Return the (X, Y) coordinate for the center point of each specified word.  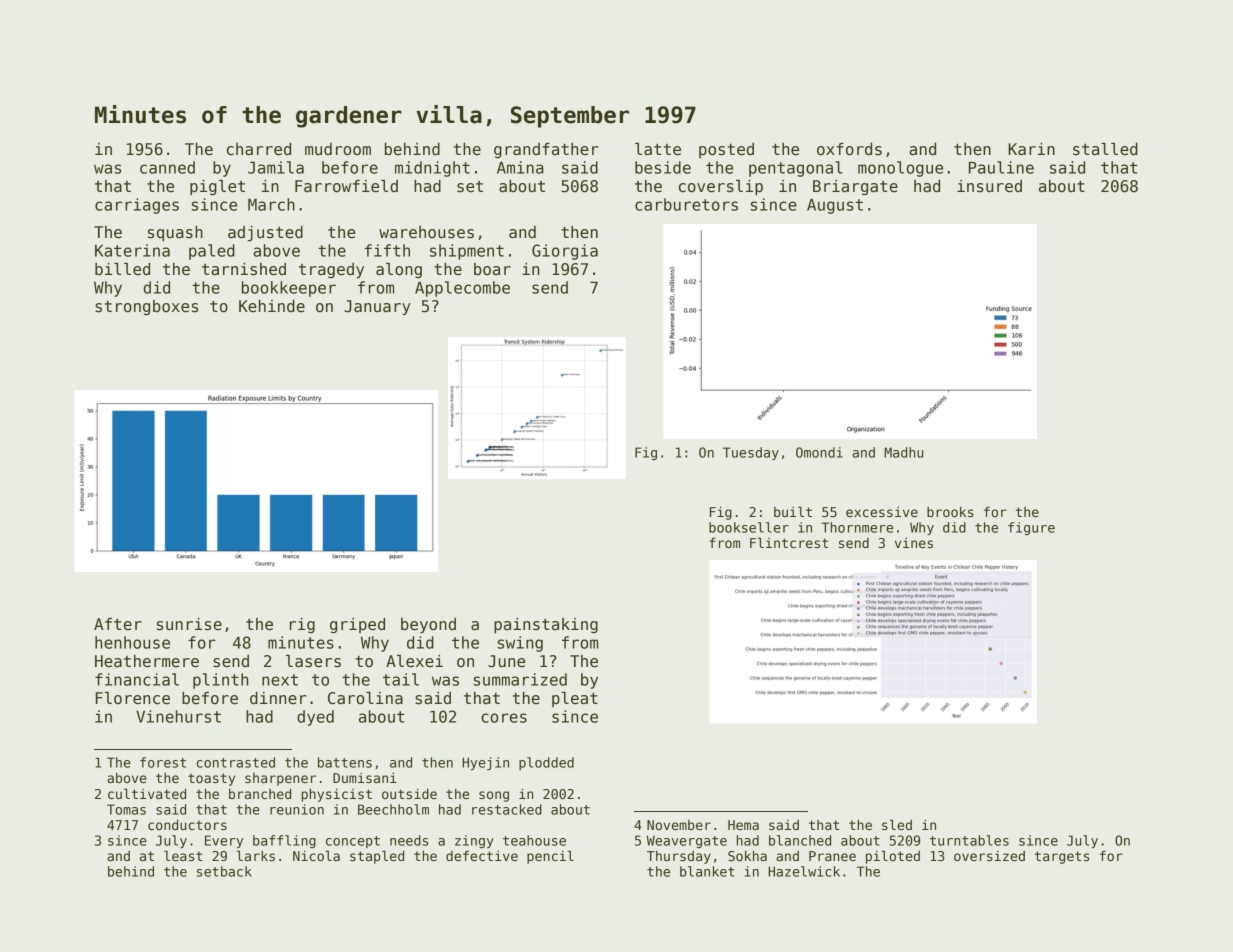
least (183, 855)
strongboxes (146, 307)
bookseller (749, 527)
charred (259, 149)
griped (357, 625)
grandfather (546, 150)
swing (520, 644)
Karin (1031, 149)
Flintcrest (789, 542)
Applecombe (462, 289)
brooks (950, 511)
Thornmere (857, 527)
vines (914, 543)
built (793, 511)
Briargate (855, 187)
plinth (220, 681)
